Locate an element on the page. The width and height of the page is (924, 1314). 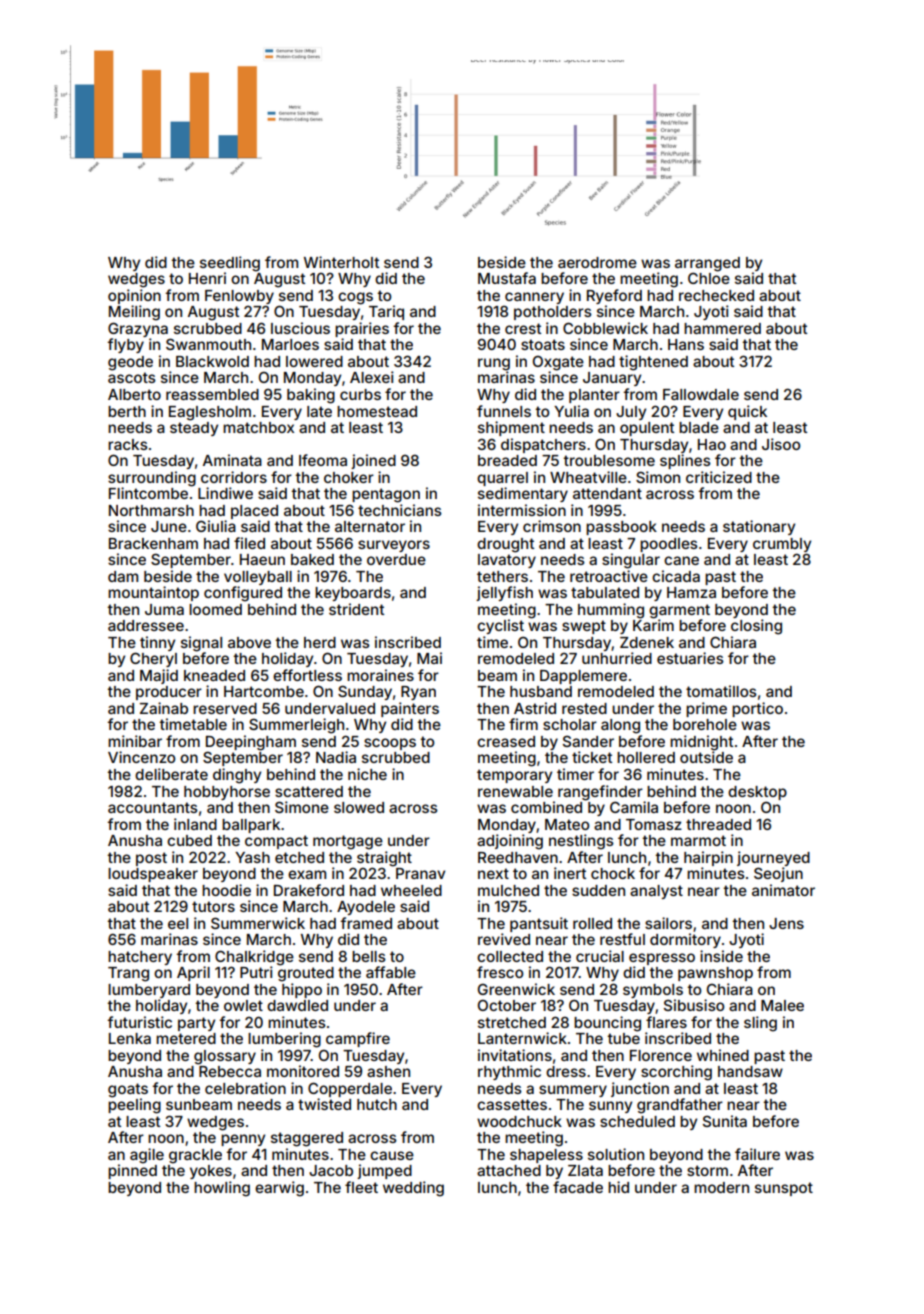
rangefinder is located at coordinates (600, 793).
